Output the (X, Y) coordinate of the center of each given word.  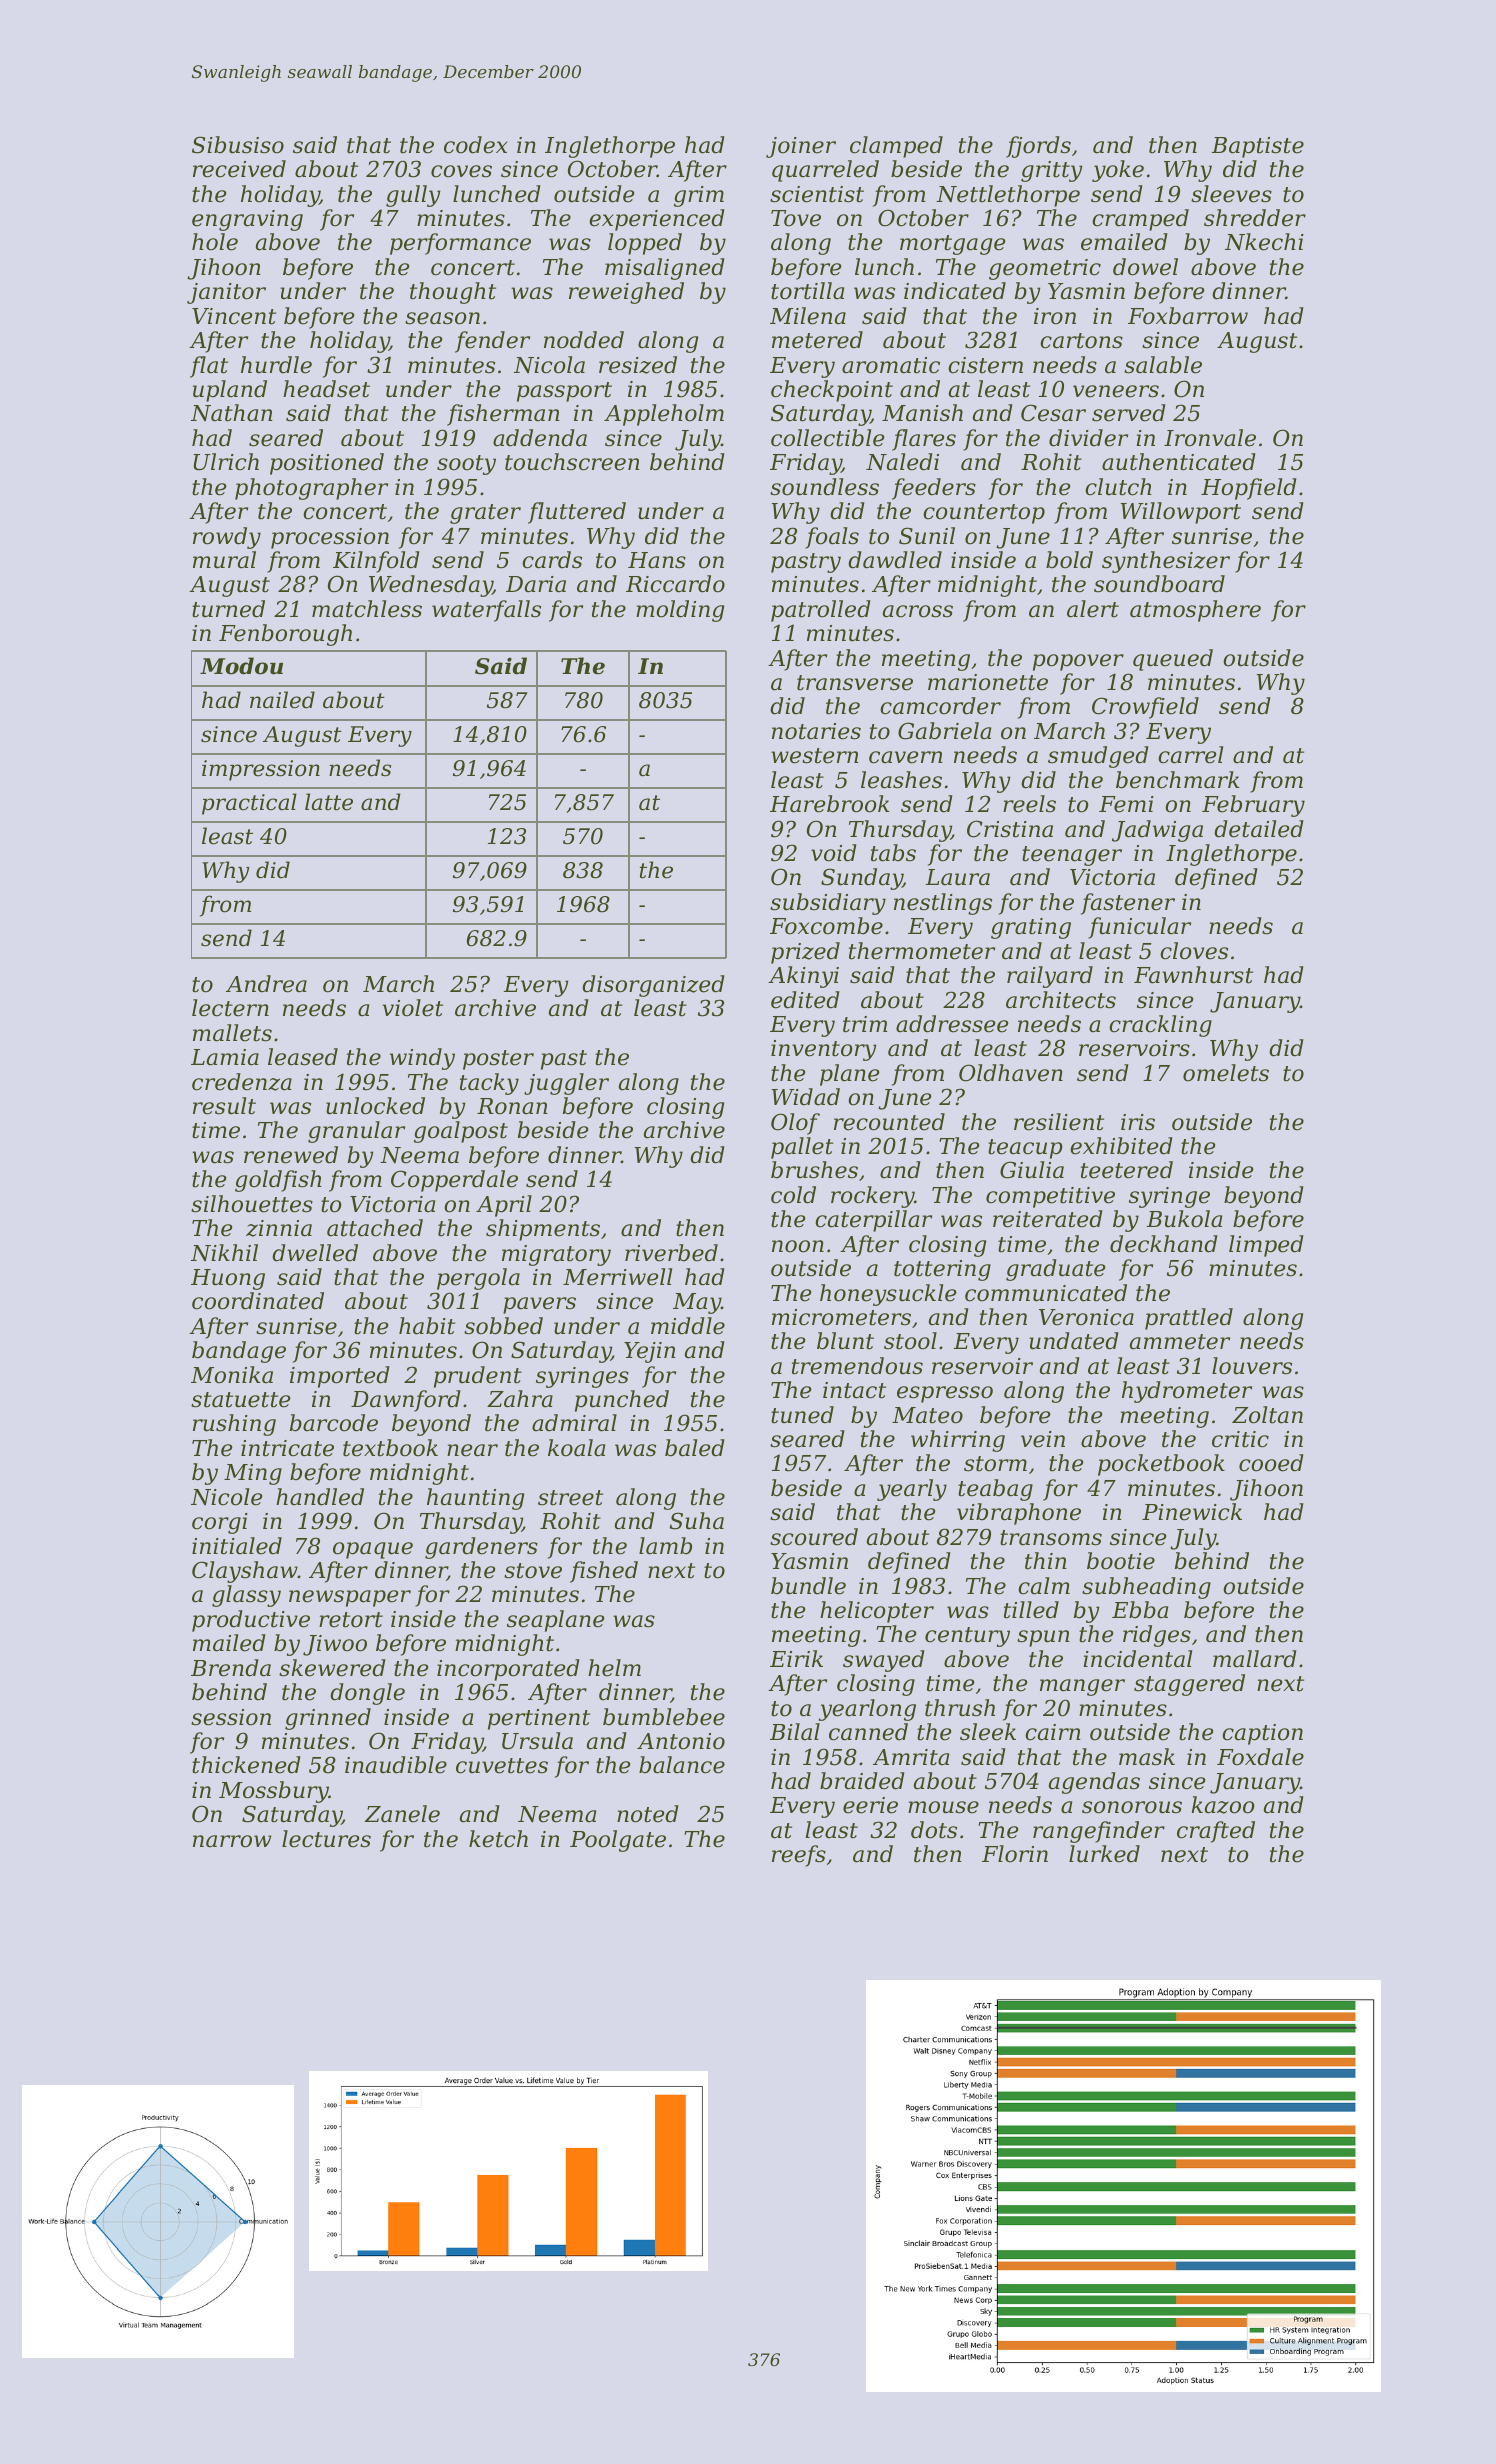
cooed (1271, 1463)
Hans (657, 560)
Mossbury (274, 1792)
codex (476, 145)
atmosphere (1195, 611)
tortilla (807, 291)
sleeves (1231, 194)
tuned (802, 1415)
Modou (241, 666)
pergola (478, 1279)
